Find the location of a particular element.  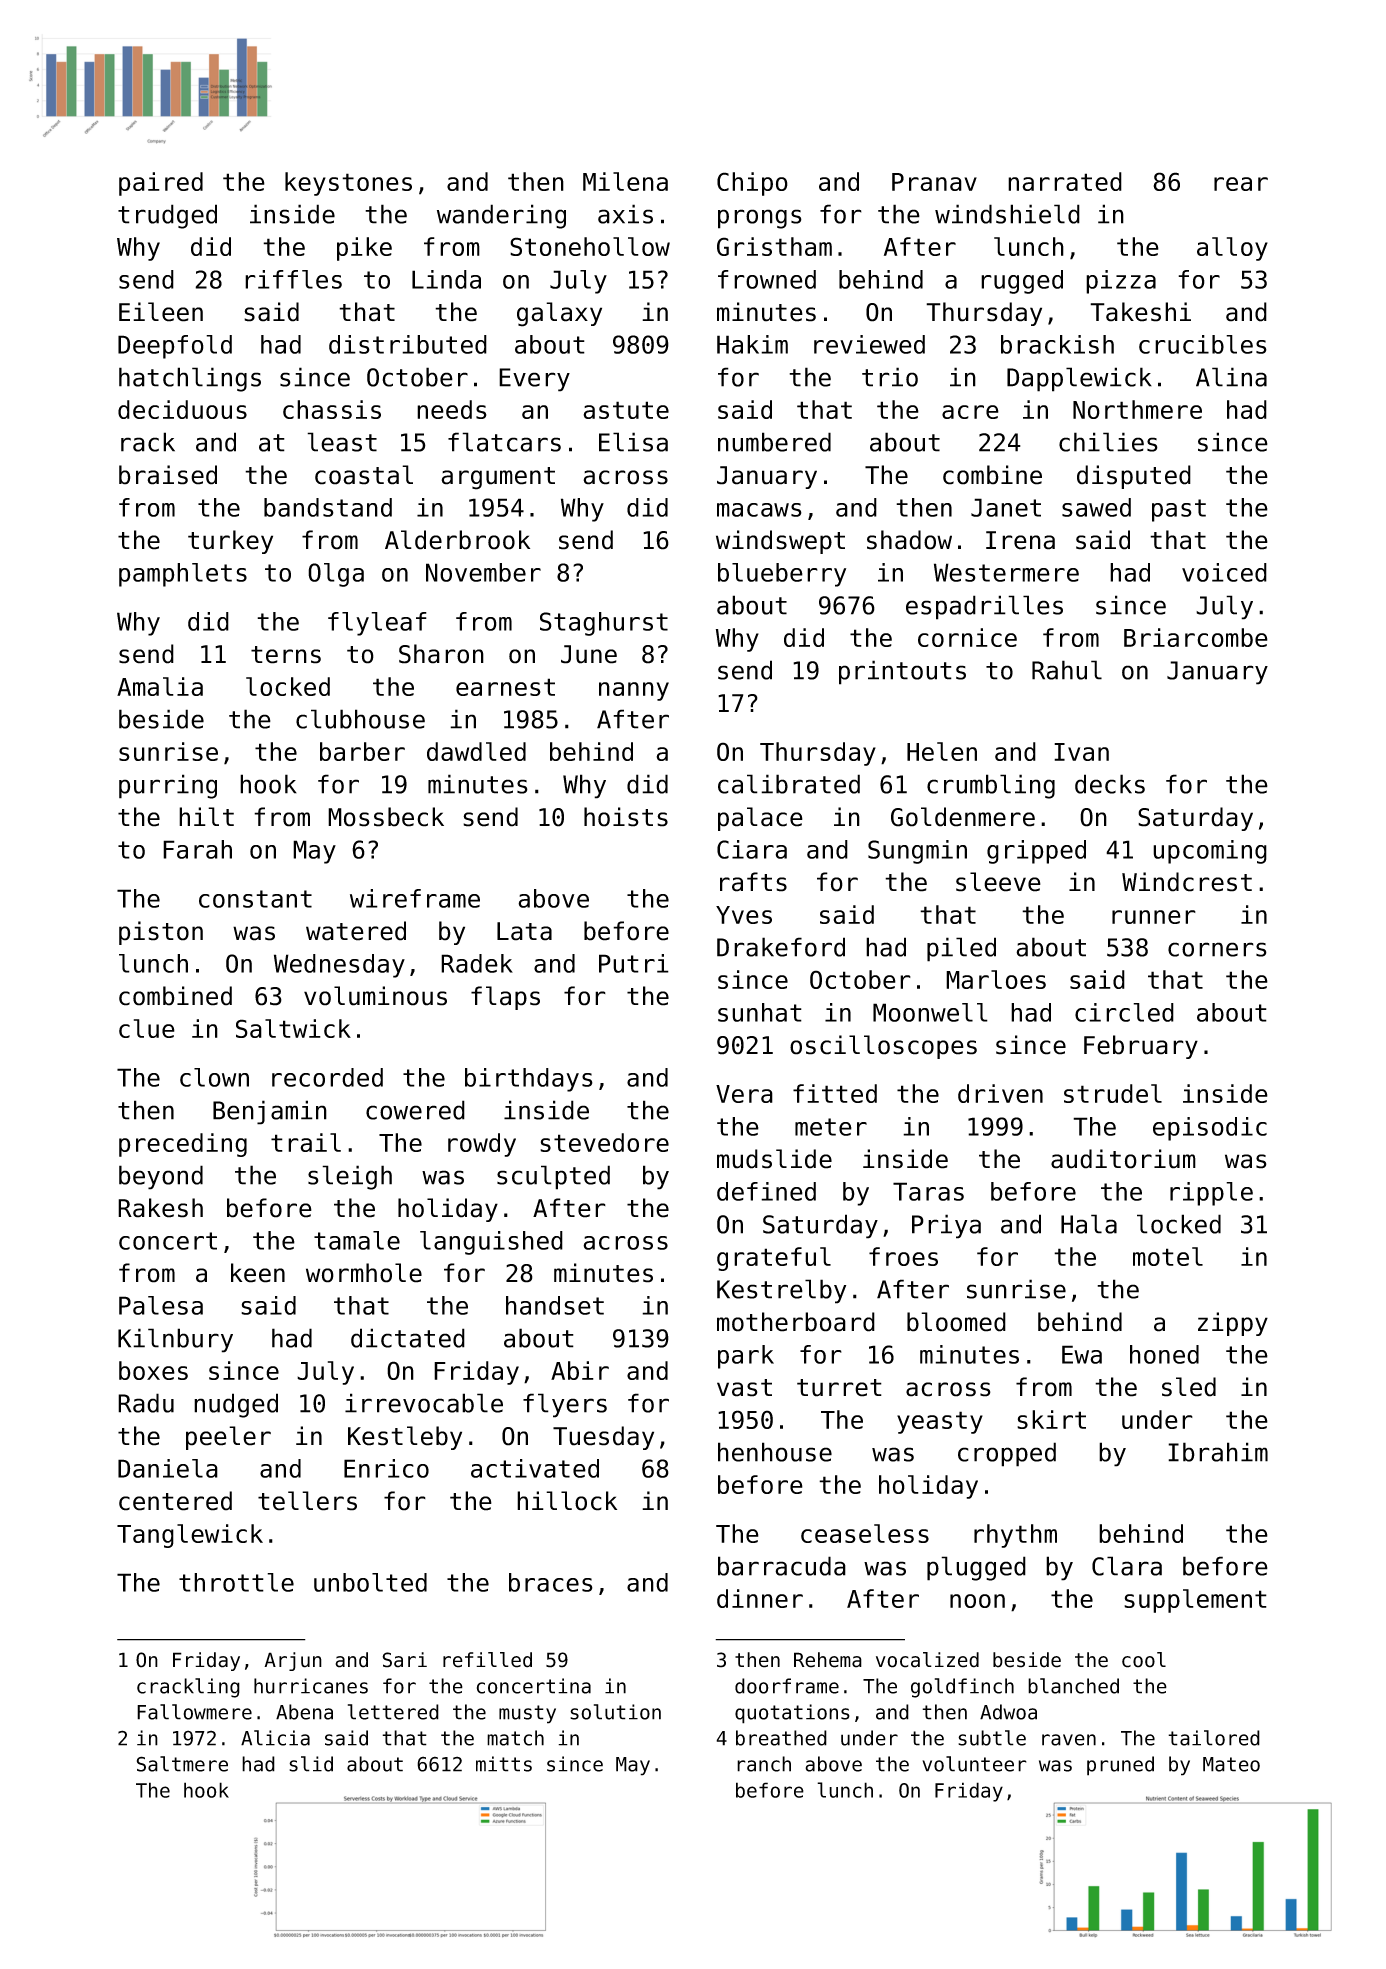

ranch is located at coordinates (764, 1764).
